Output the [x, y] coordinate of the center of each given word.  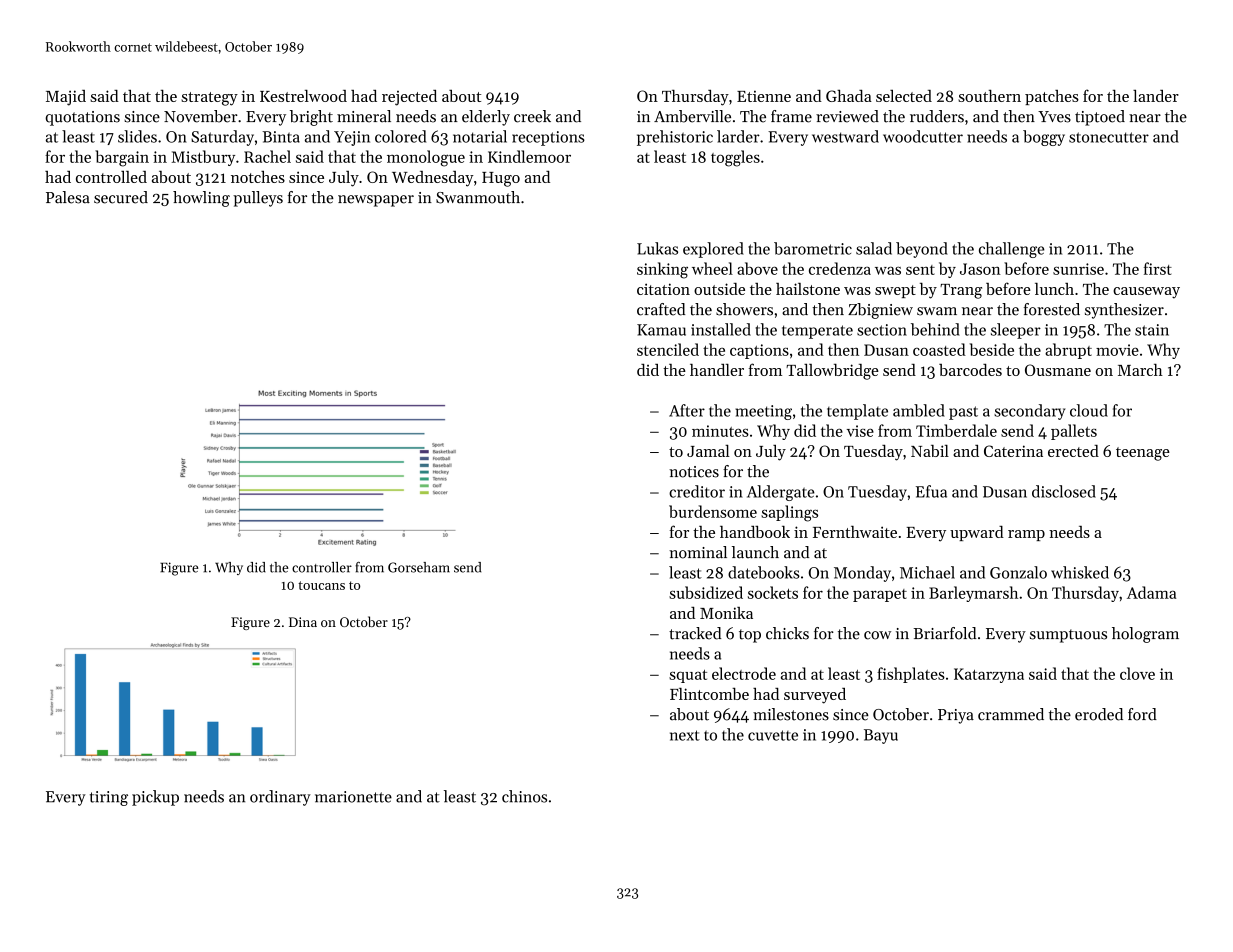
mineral [364, 116]
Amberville [692, 116]
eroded [1099, 714]
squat [688, 676]
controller [322, 567]
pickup [155, 798]
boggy [1044, 138]
